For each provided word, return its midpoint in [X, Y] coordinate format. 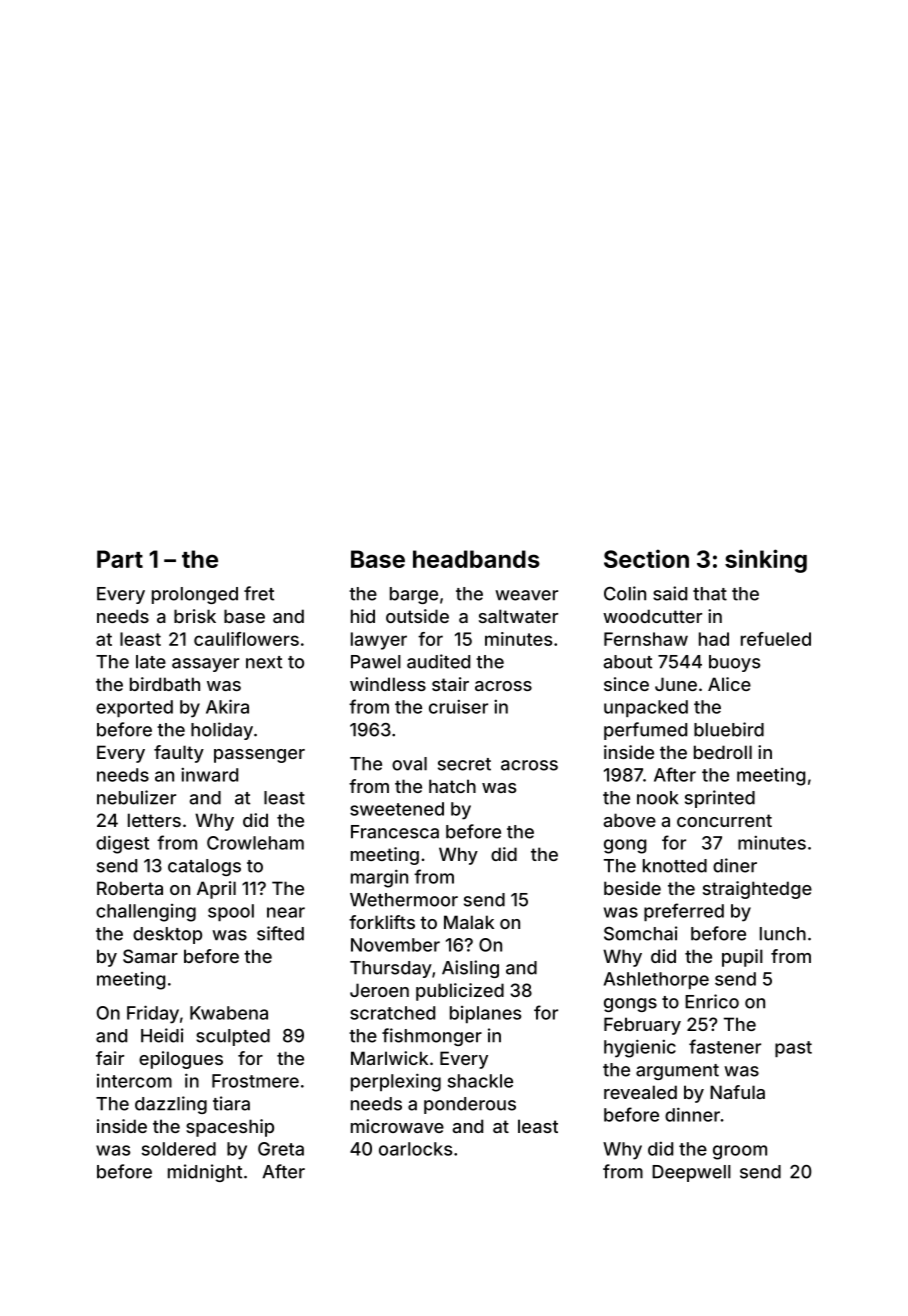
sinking [766, 561]
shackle [480, 1081]
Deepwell [691, 1173]
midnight [205, 1173]
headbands [476, 559]
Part [120, 559]
